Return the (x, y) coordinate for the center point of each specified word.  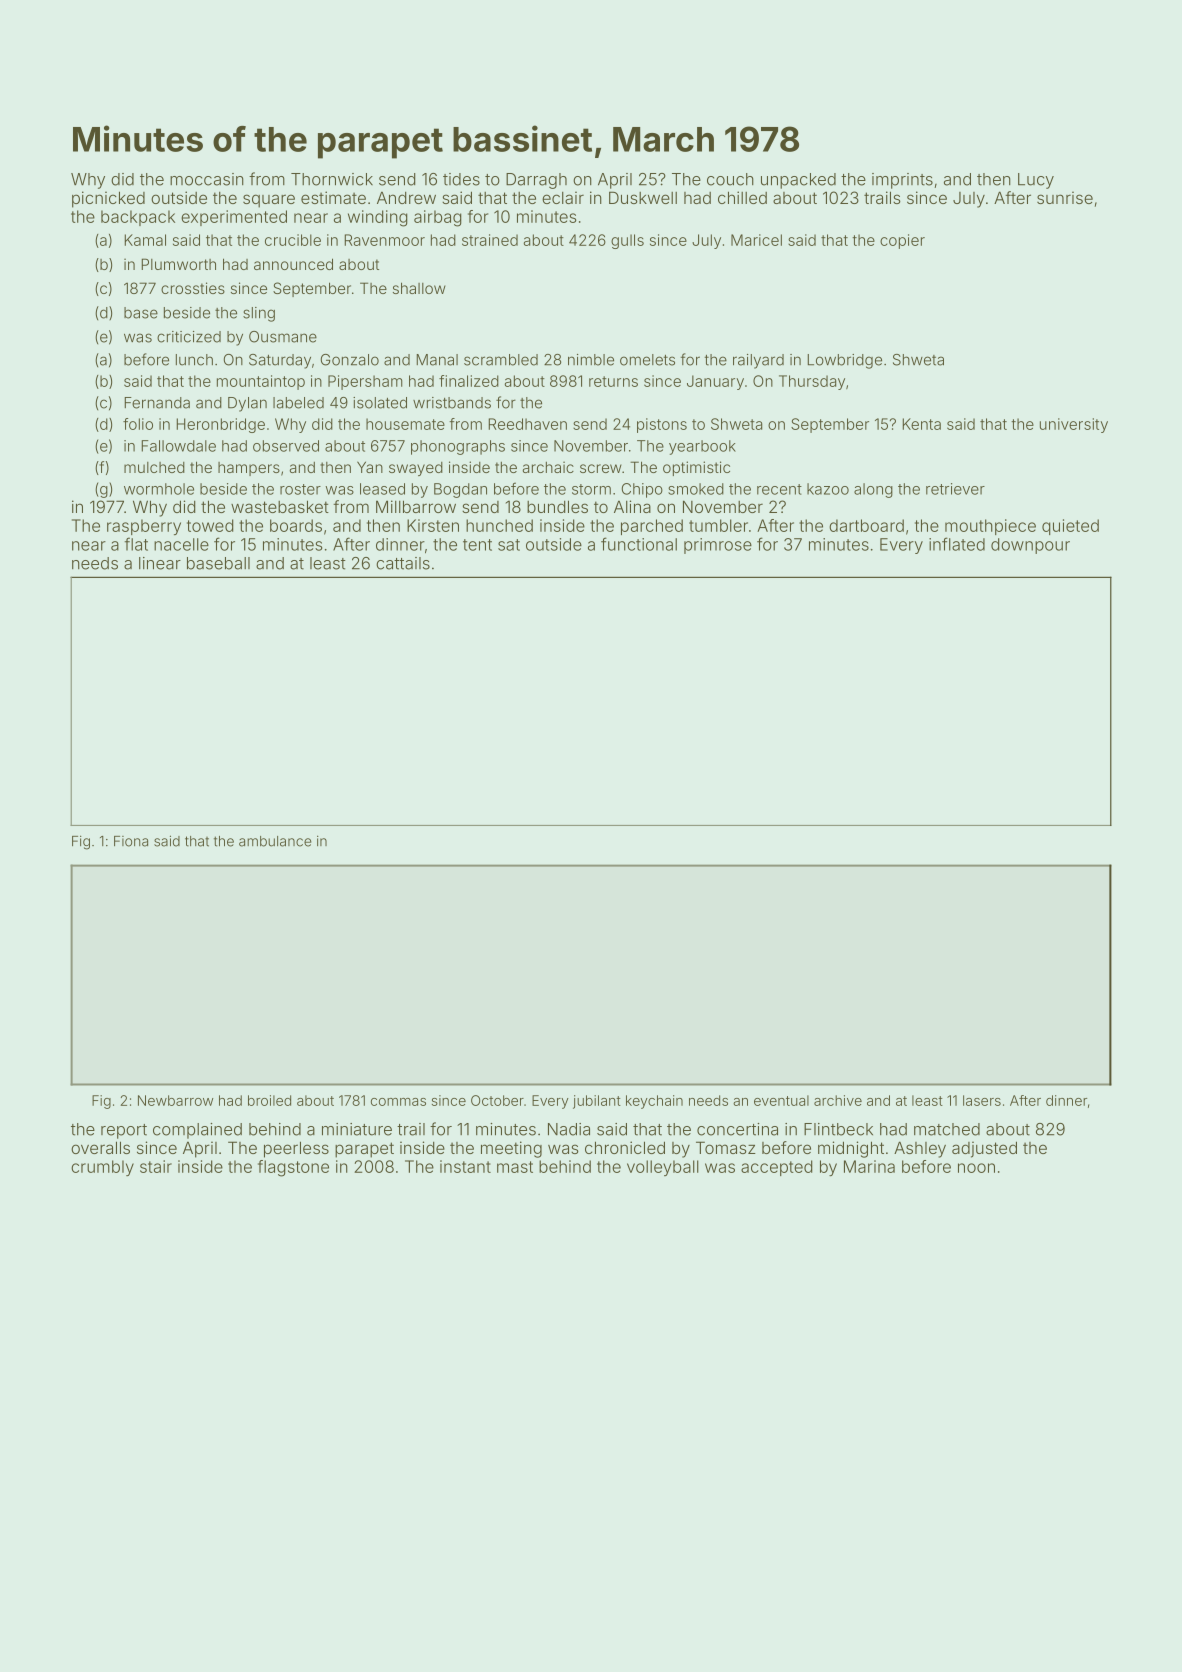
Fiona (131, 841)
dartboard (866, 525)
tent (477, 545)
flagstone (293, 1168)
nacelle (181, 544)
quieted (1070, 527)
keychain (654, 1102)
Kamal (145, 240)
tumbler (718, 525)
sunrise (1065, 197)
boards (296, 525)
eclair (563, 197)
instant (465, 1166)
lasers (982, 1100)
